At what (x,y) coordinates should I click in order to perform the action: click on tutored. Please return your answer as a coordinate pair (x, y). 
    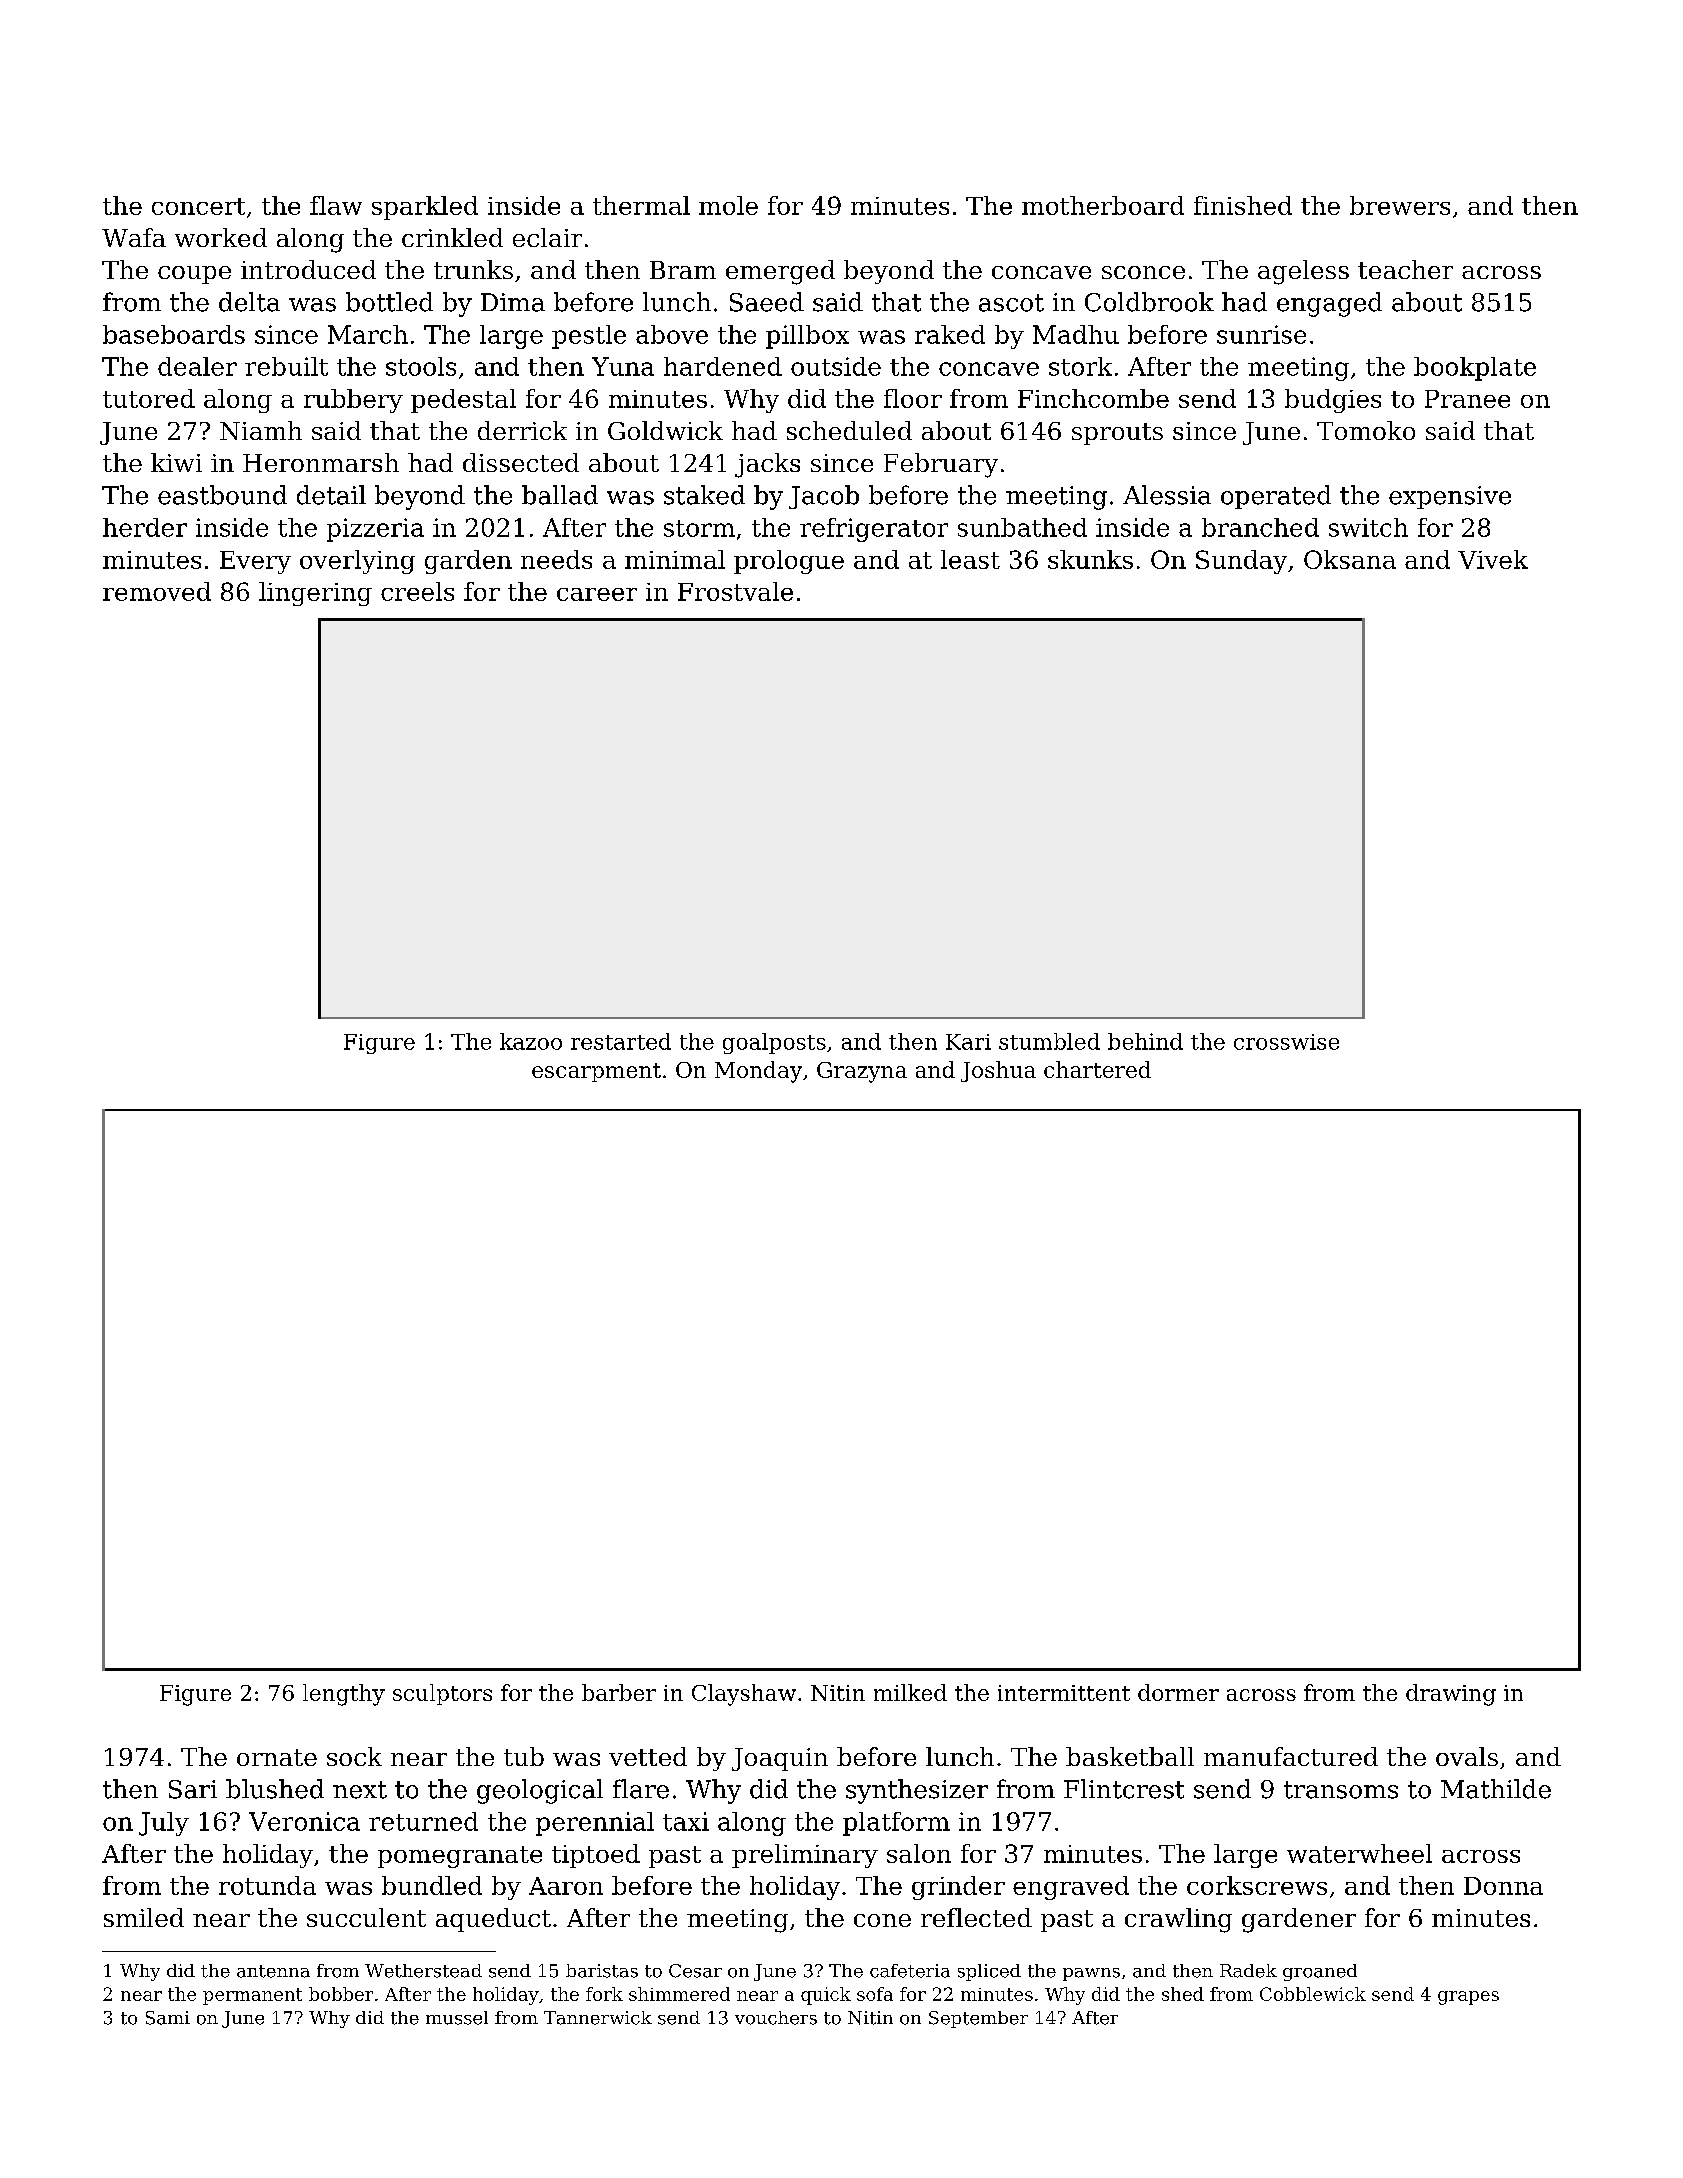
    Looking at the image, I should click on (149, 398).
